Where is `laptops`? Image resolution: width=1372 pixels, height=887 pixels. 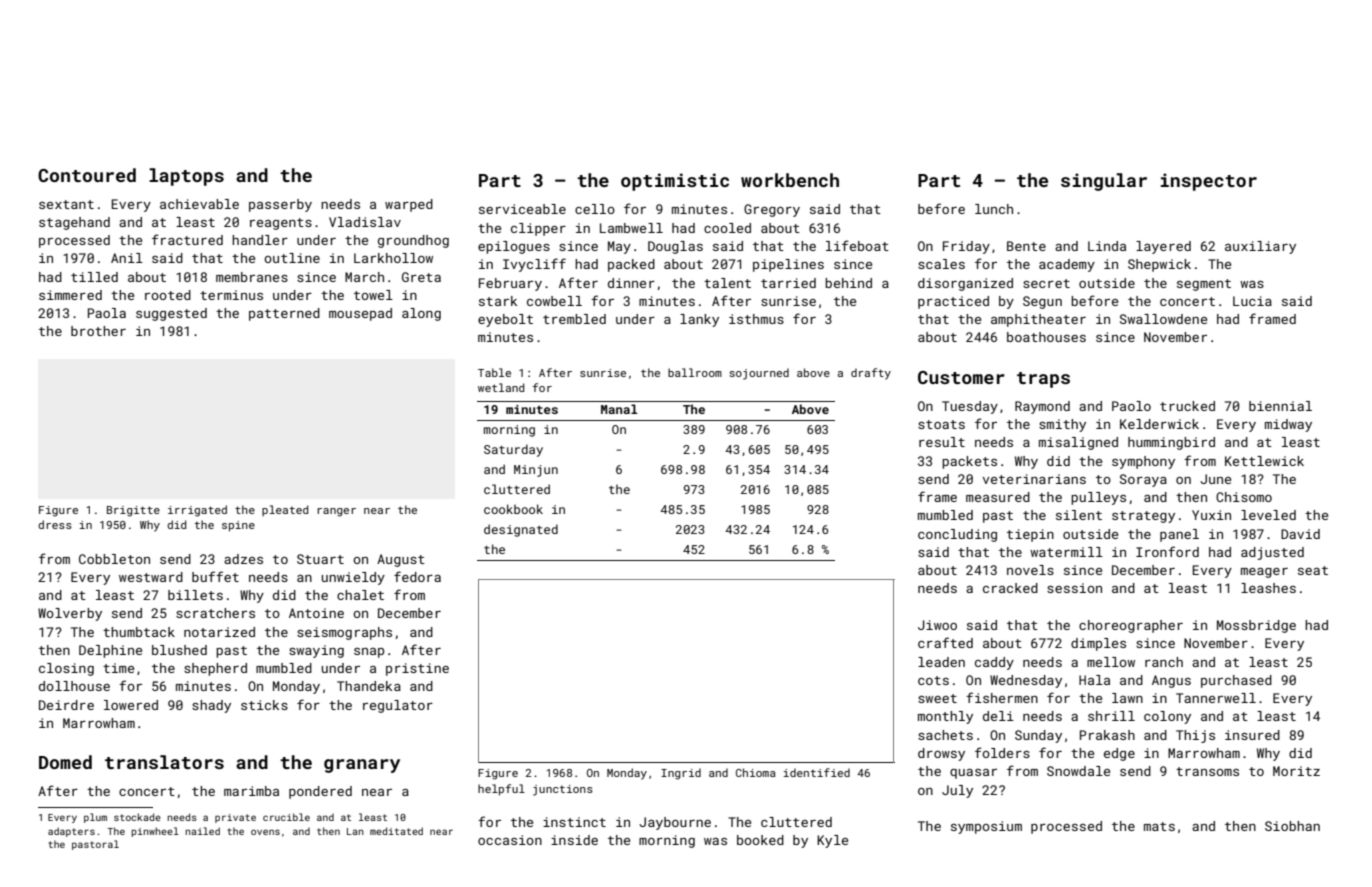 laptops is located at coordinates (186, 177).
